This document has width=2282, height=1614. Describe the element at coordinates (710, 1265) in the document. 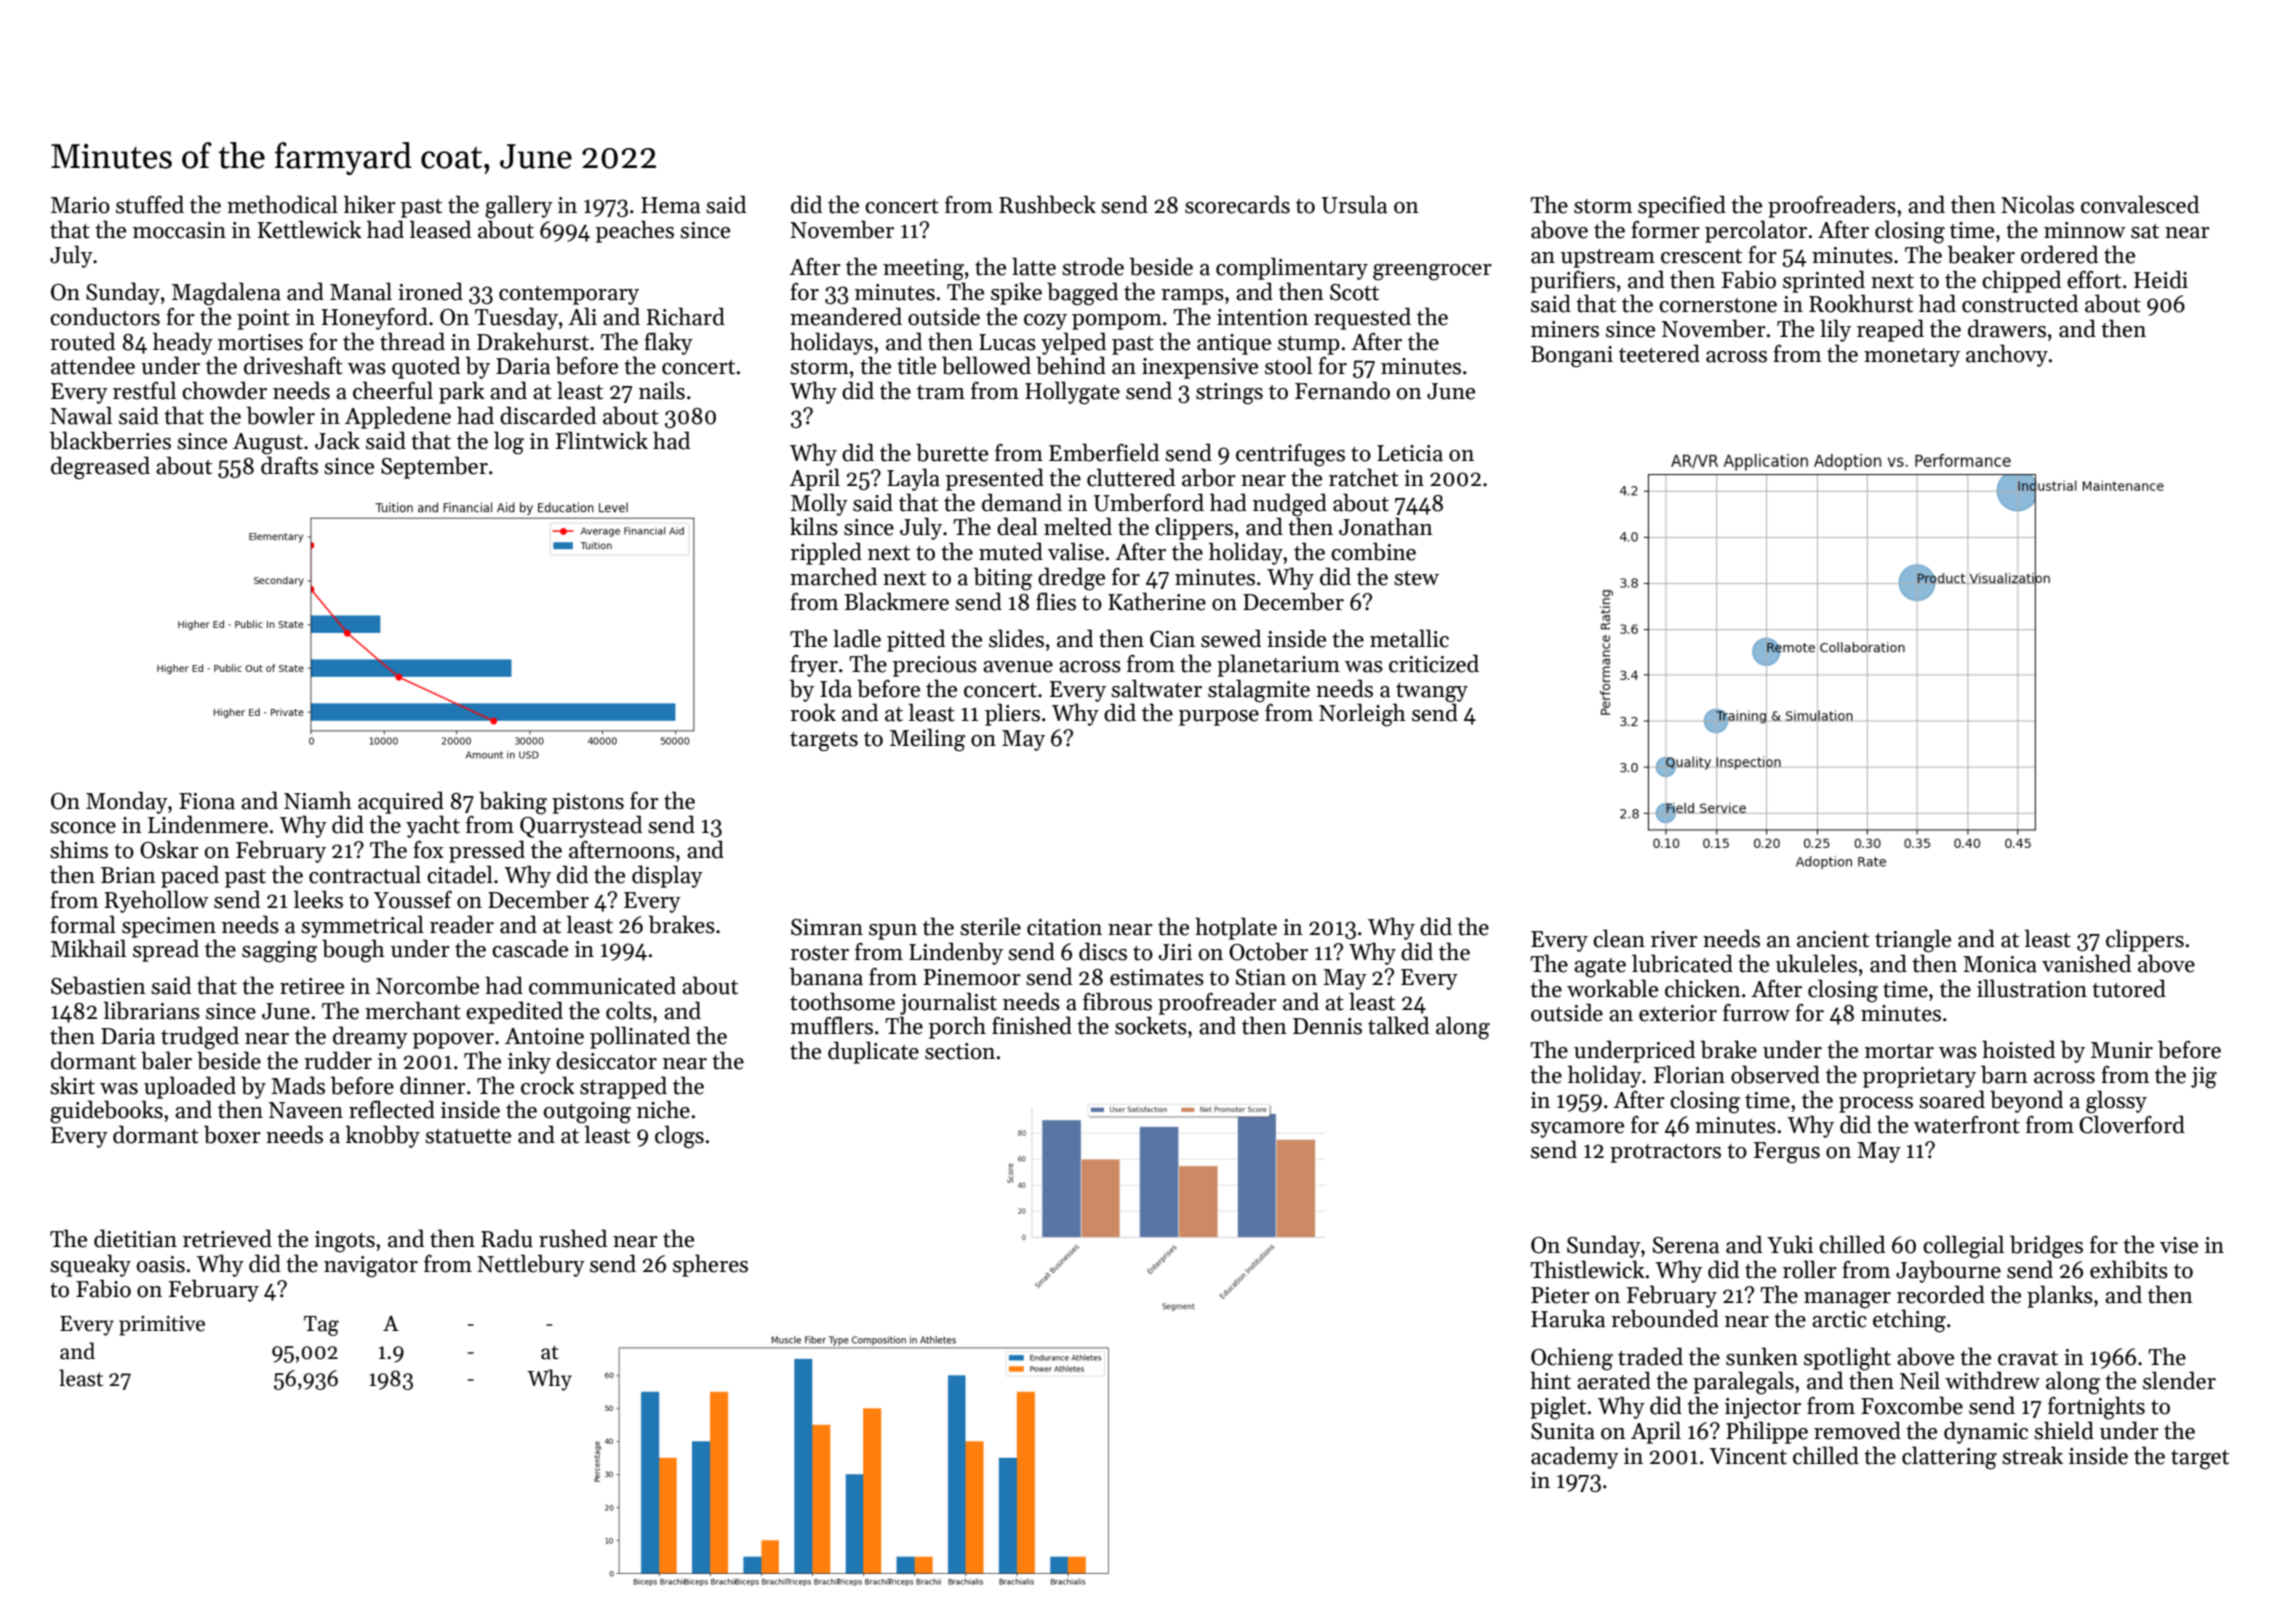

I see `spheres` at that location.
